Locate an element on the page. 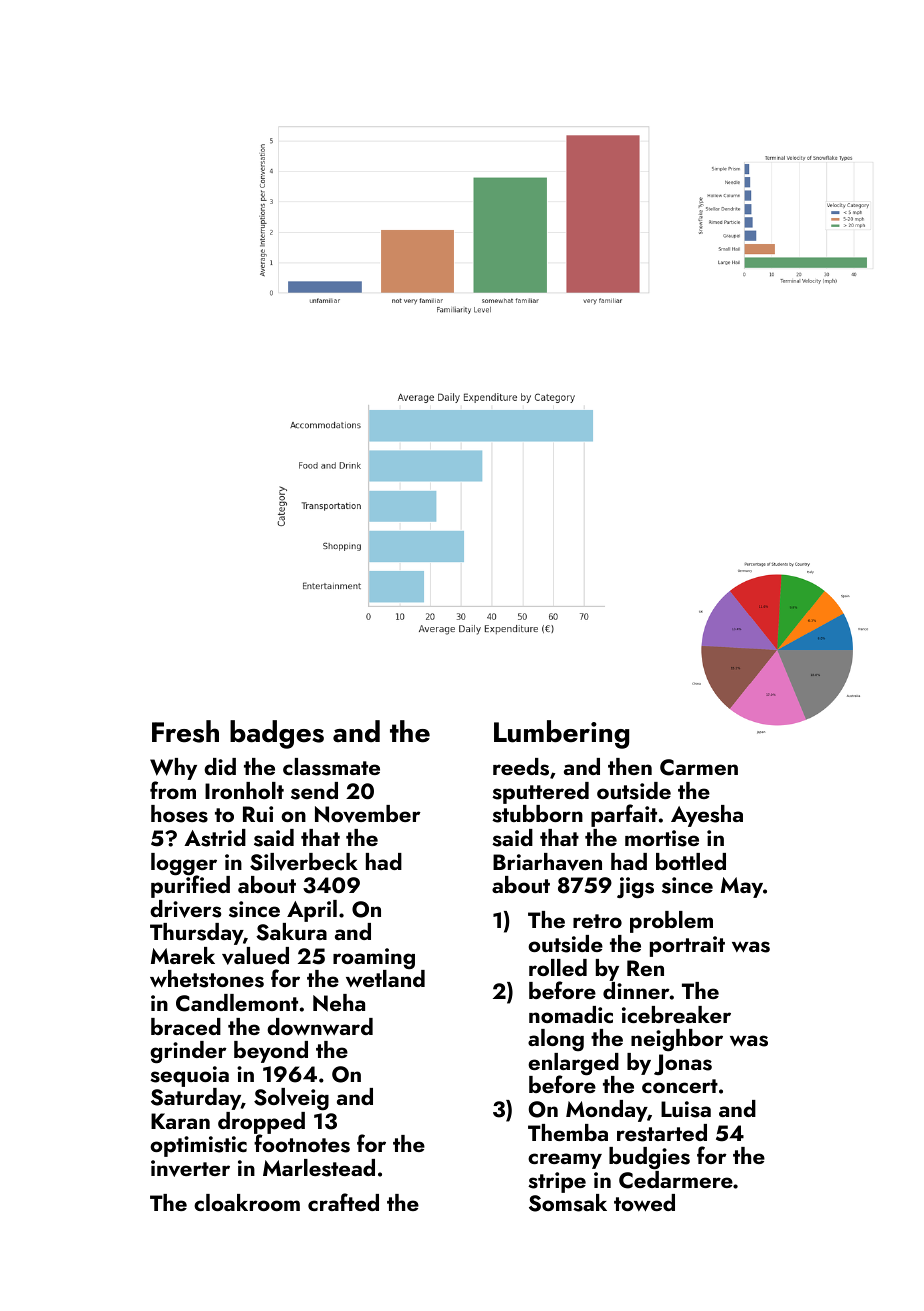 The height and width of the document is (1311, 924). rolled is located at coordinates (558, 967).
